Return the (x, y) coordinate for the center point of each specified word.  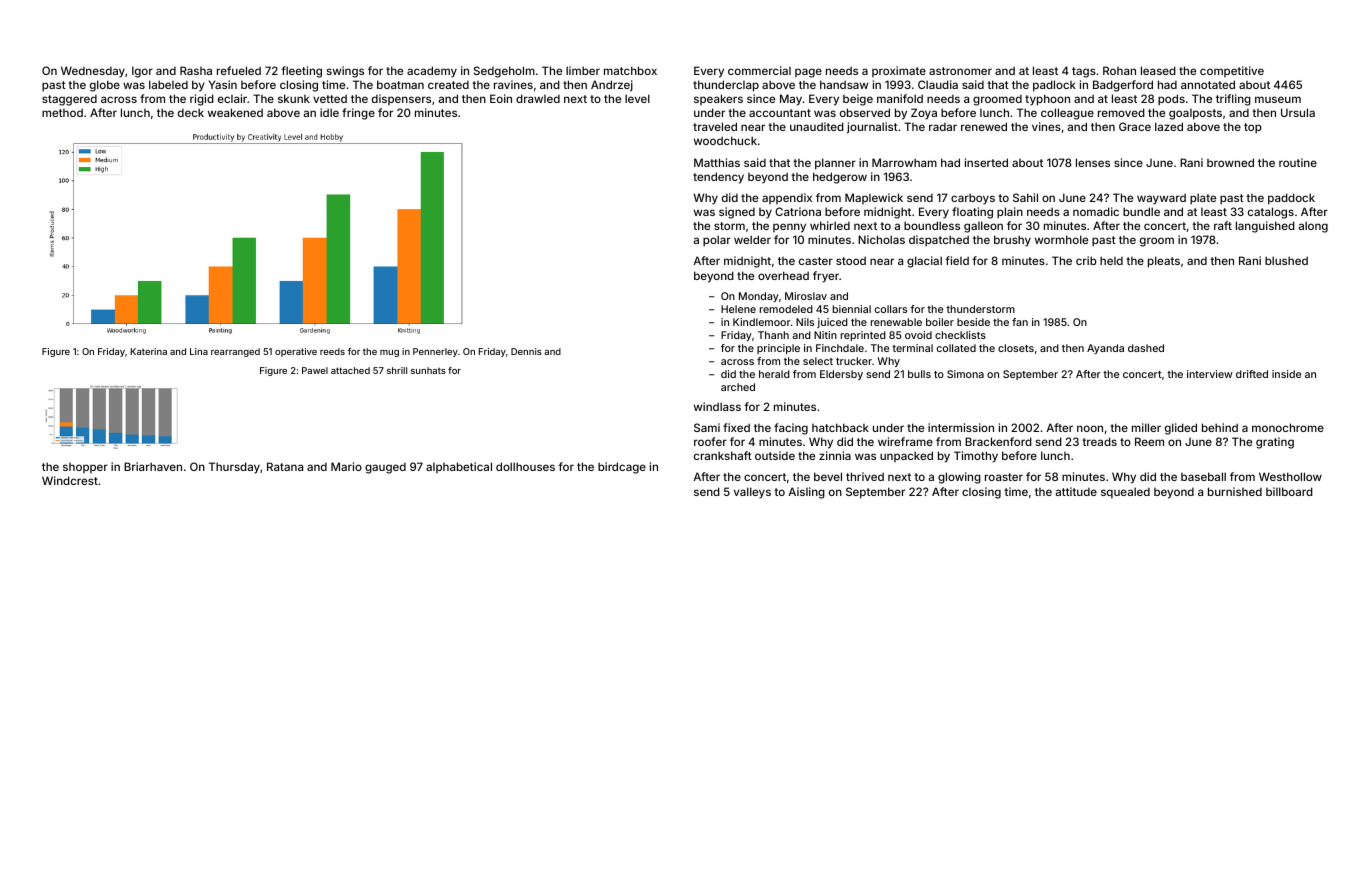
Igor (142, 72)
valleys (752, 493)
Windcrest (70, 480)
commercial (759, 70)
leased (1158, 70)
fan (1020, 322)
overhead (783, 275)
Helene (738, 309)
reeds (332, 351)
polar (717, 241)
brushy (1012, 241)
